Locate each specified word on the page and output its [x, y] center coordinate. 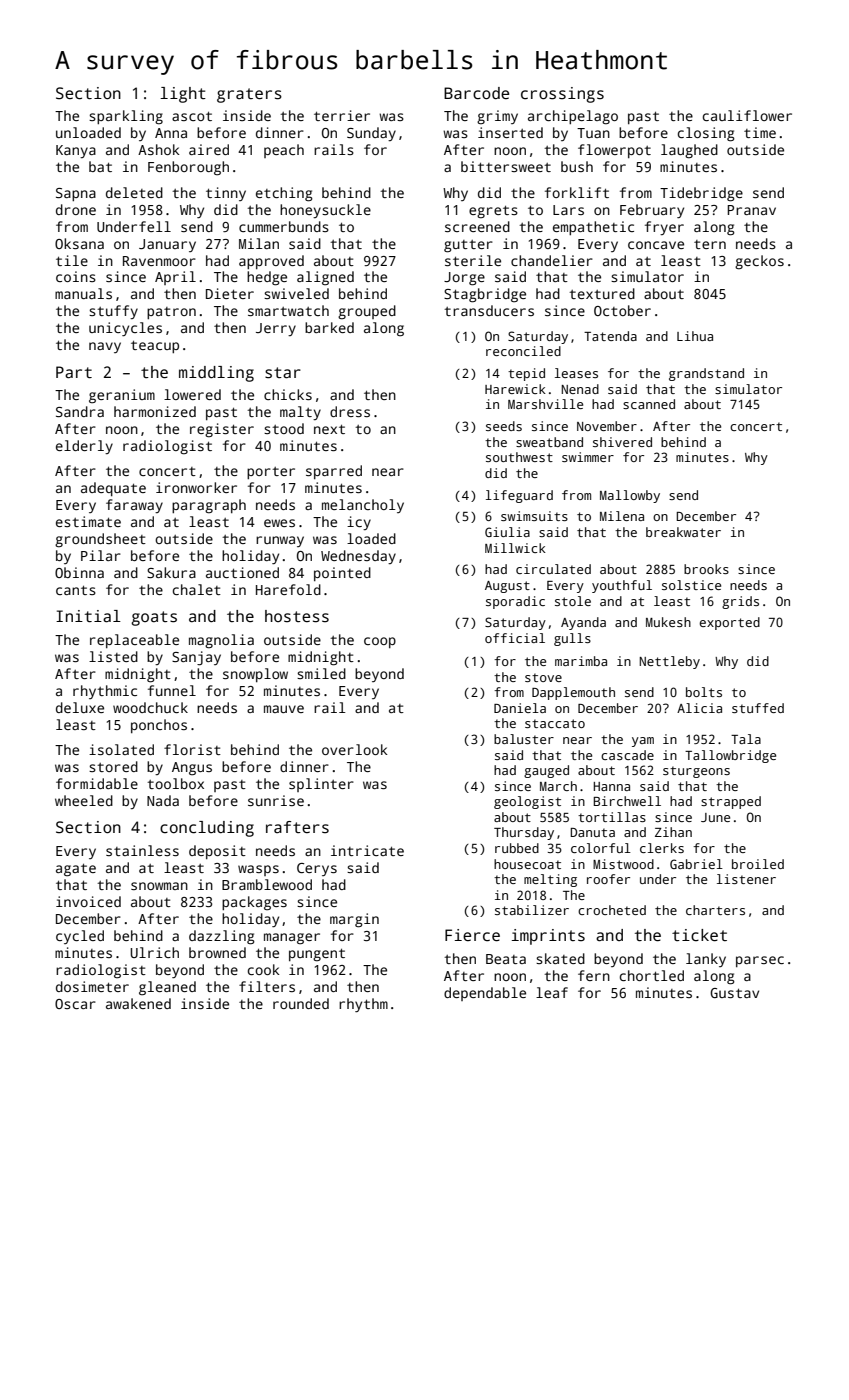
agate [76, 870]
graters [249, 95]
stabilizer [532, 910]
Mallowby [630, 496]
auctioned [242, 572]
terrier [342, 115]
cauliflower [747, 115]
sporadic [515, 602]
